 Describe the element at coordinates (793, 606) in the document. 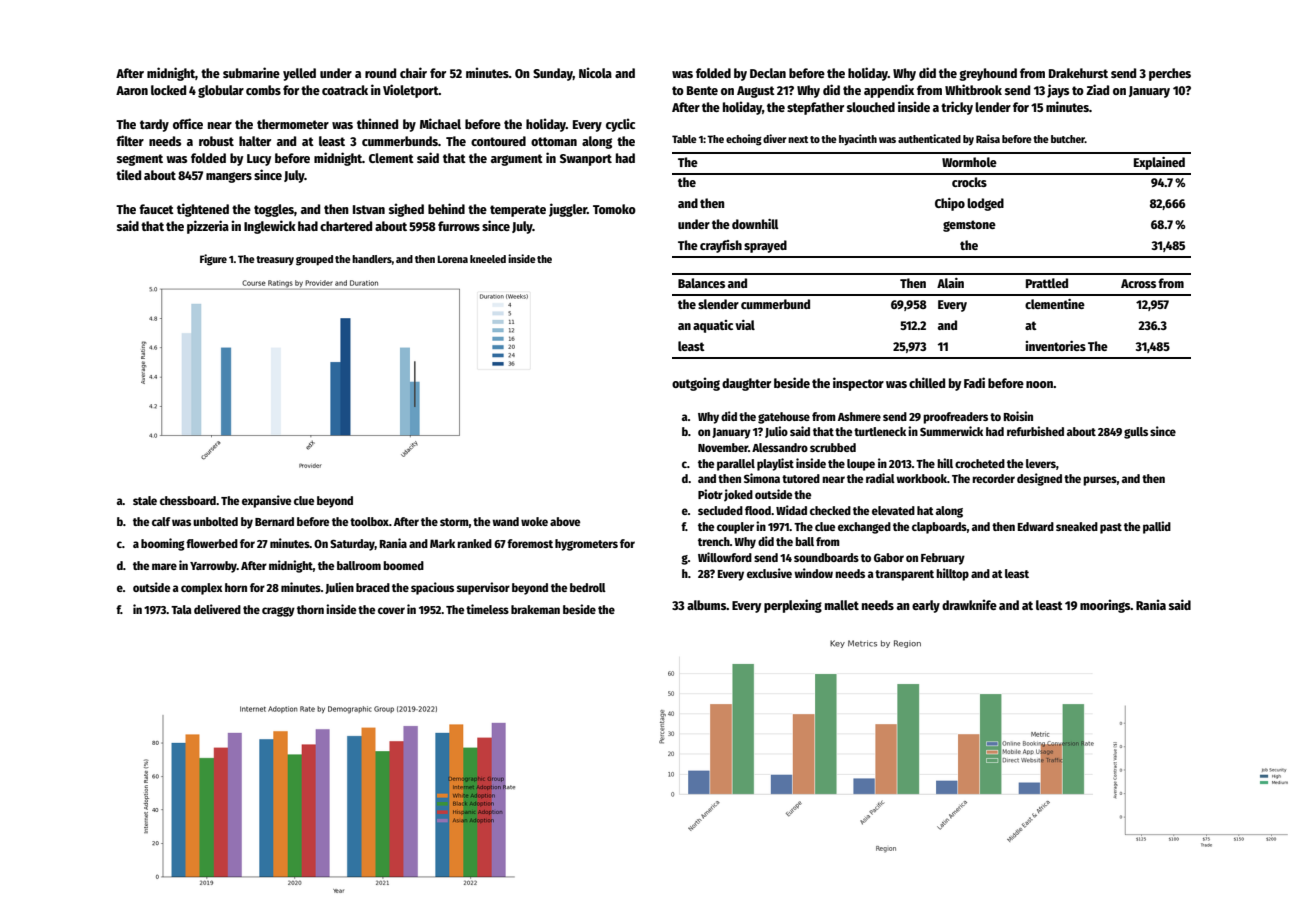

I see `perplexing` at that location.
